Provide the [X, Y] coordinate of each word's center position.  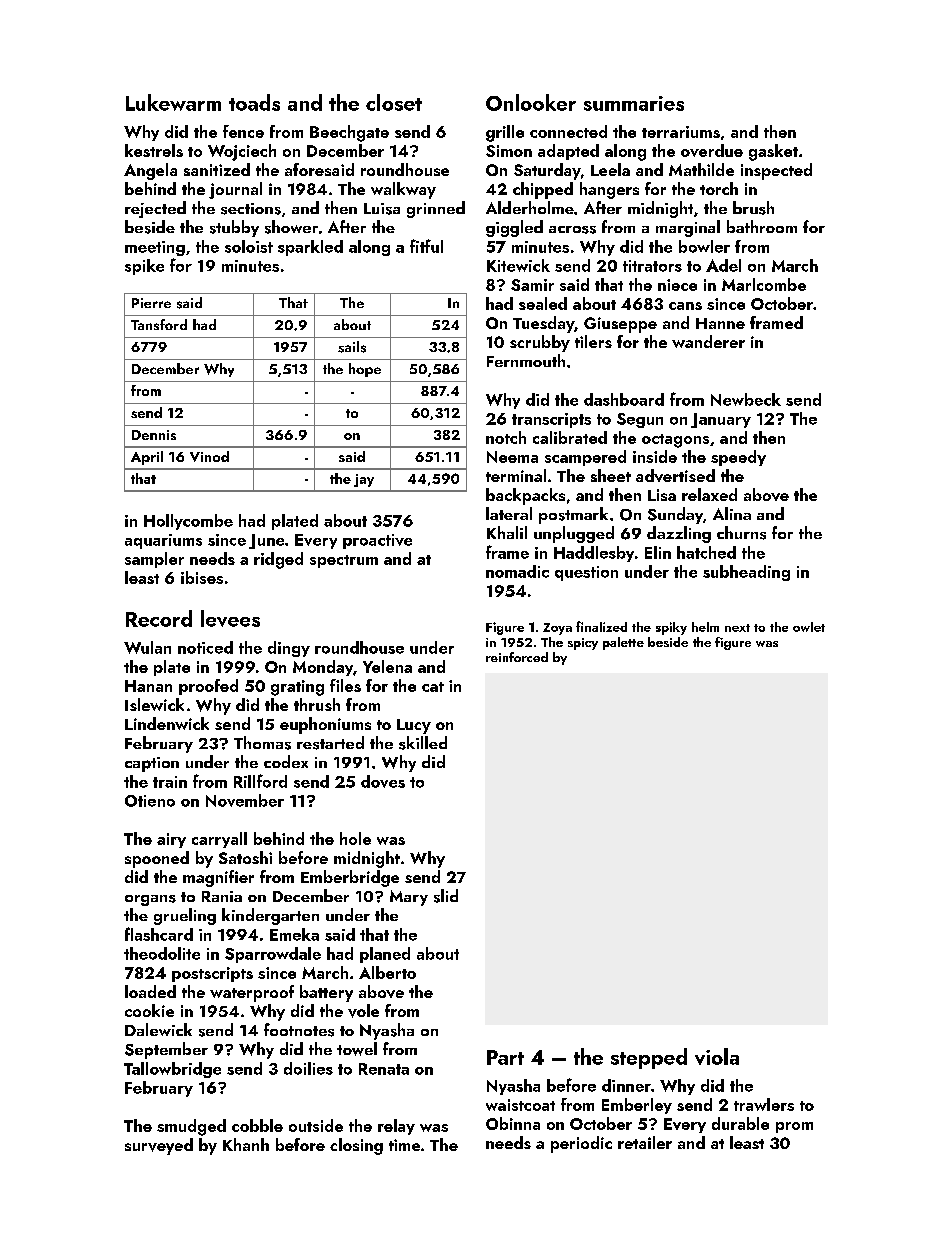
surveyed [159, 1146]
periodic [581, 1144]
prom [794, 1127]
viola [717, 1056]
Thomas [262, 743]
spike [144, 267]
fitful [426, 246]
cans [685, 306]
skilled [423, 743]
